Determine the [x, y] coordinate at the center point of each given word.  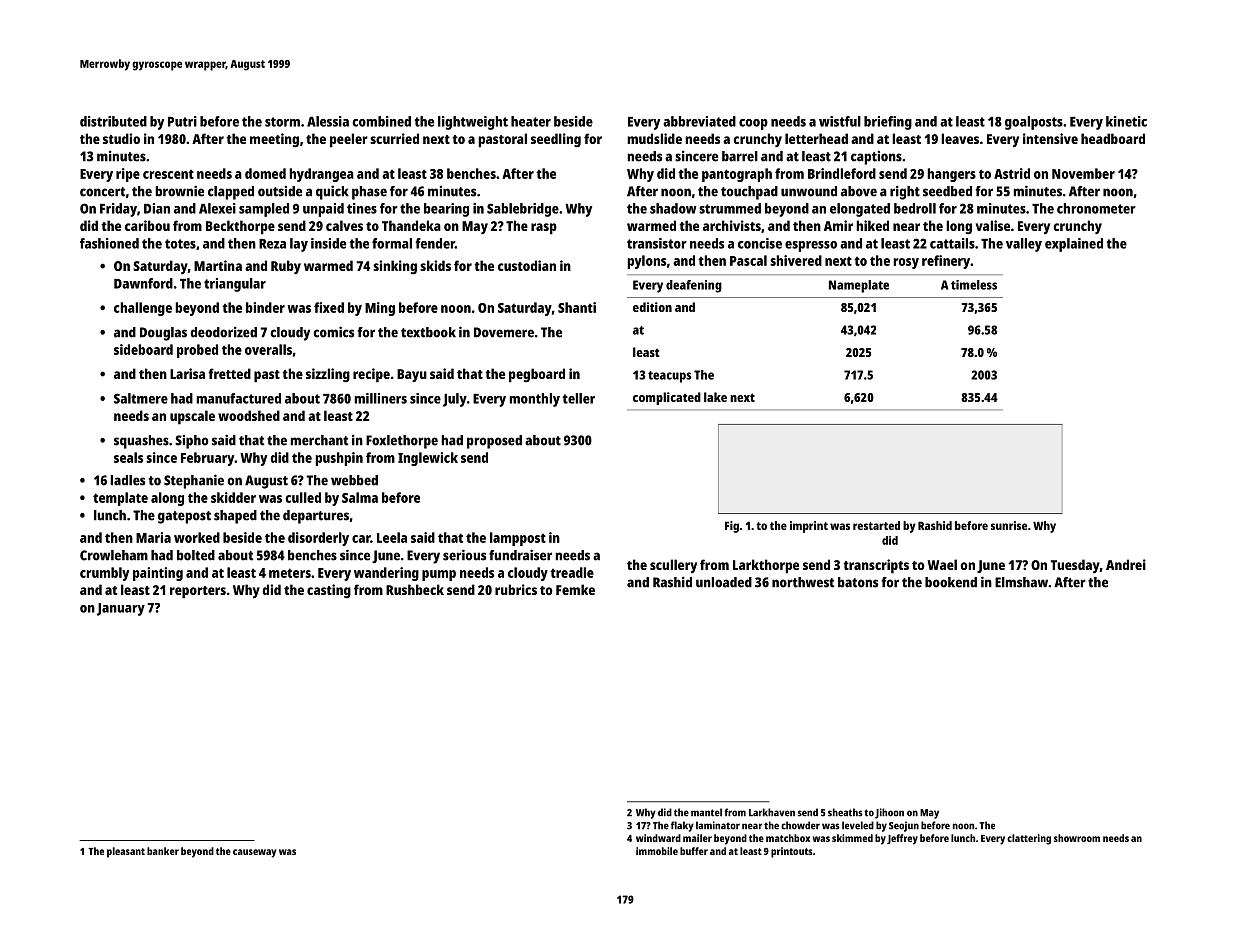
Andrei [1126, 564]
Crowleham [114, 555]
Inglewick [428, 459]
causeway [255, 853]
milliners [380, 398]
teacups [670, 377]
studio [121, 138]
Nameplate [859, 286]
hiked [872, 225]
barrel [740, 156]
